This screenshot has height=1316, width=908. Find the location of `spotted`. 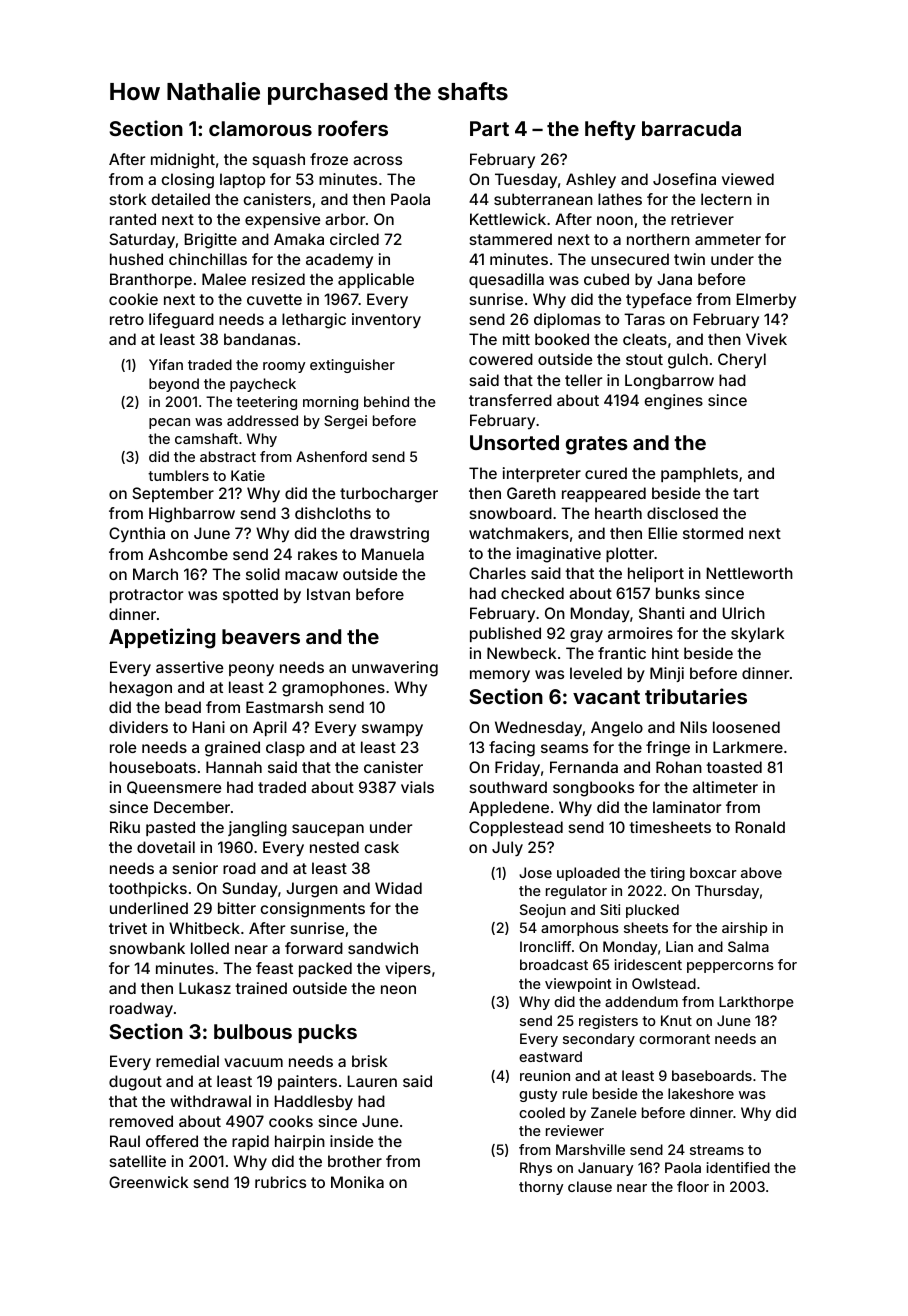

spotted is located at coordinates (250, 595).
